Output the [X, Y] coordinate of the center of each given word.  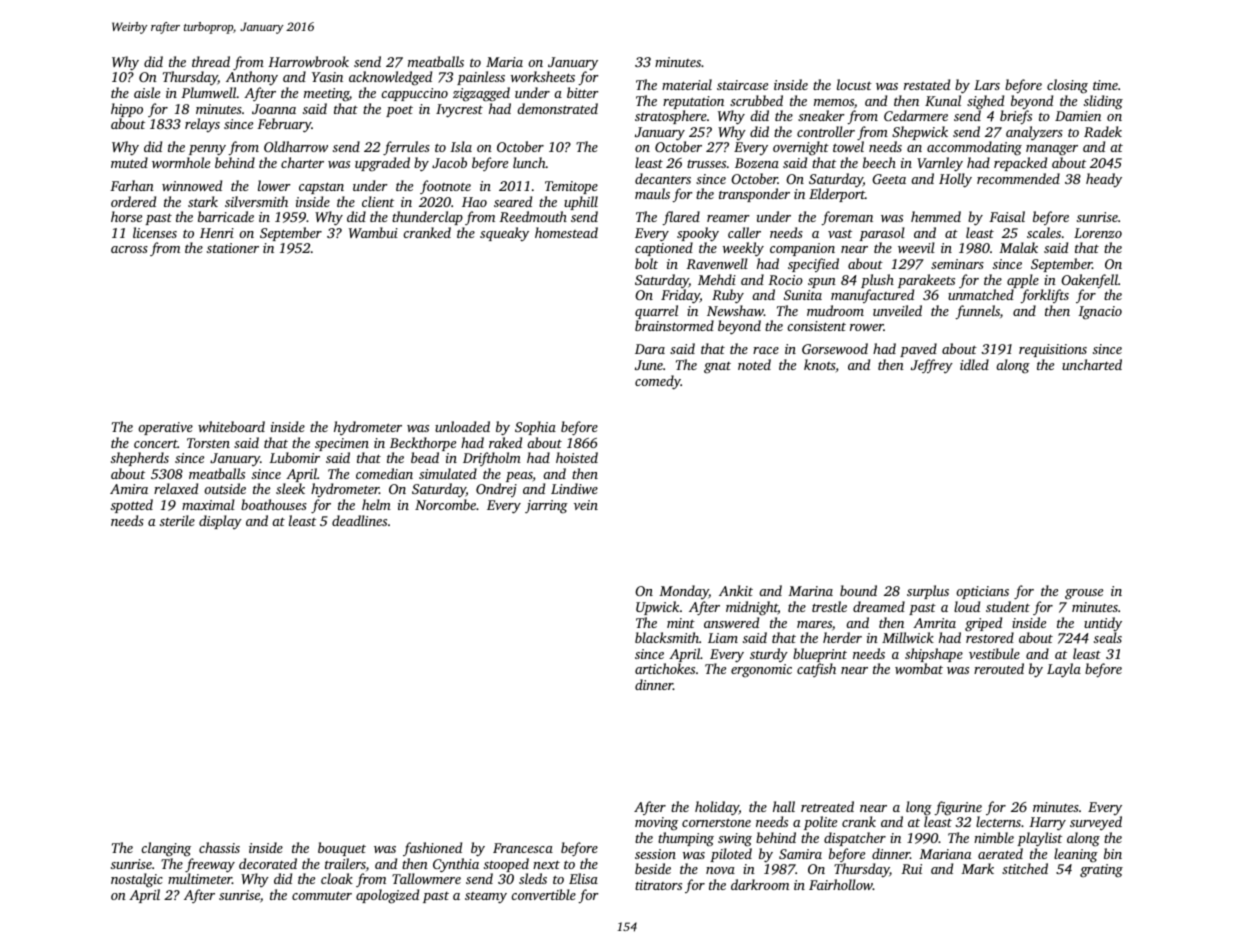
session [655, 854]
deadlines [359, 520]
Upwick [657, 608]
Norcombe [445, 504]
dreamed [879, 606]
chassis [219, 847]
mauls [652, 193]
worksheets [543, 76]
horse [126, 216]
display [220, 522]
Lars [987, 85]
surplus [928, 592]
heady [1104, 180]
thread [211, 61]
